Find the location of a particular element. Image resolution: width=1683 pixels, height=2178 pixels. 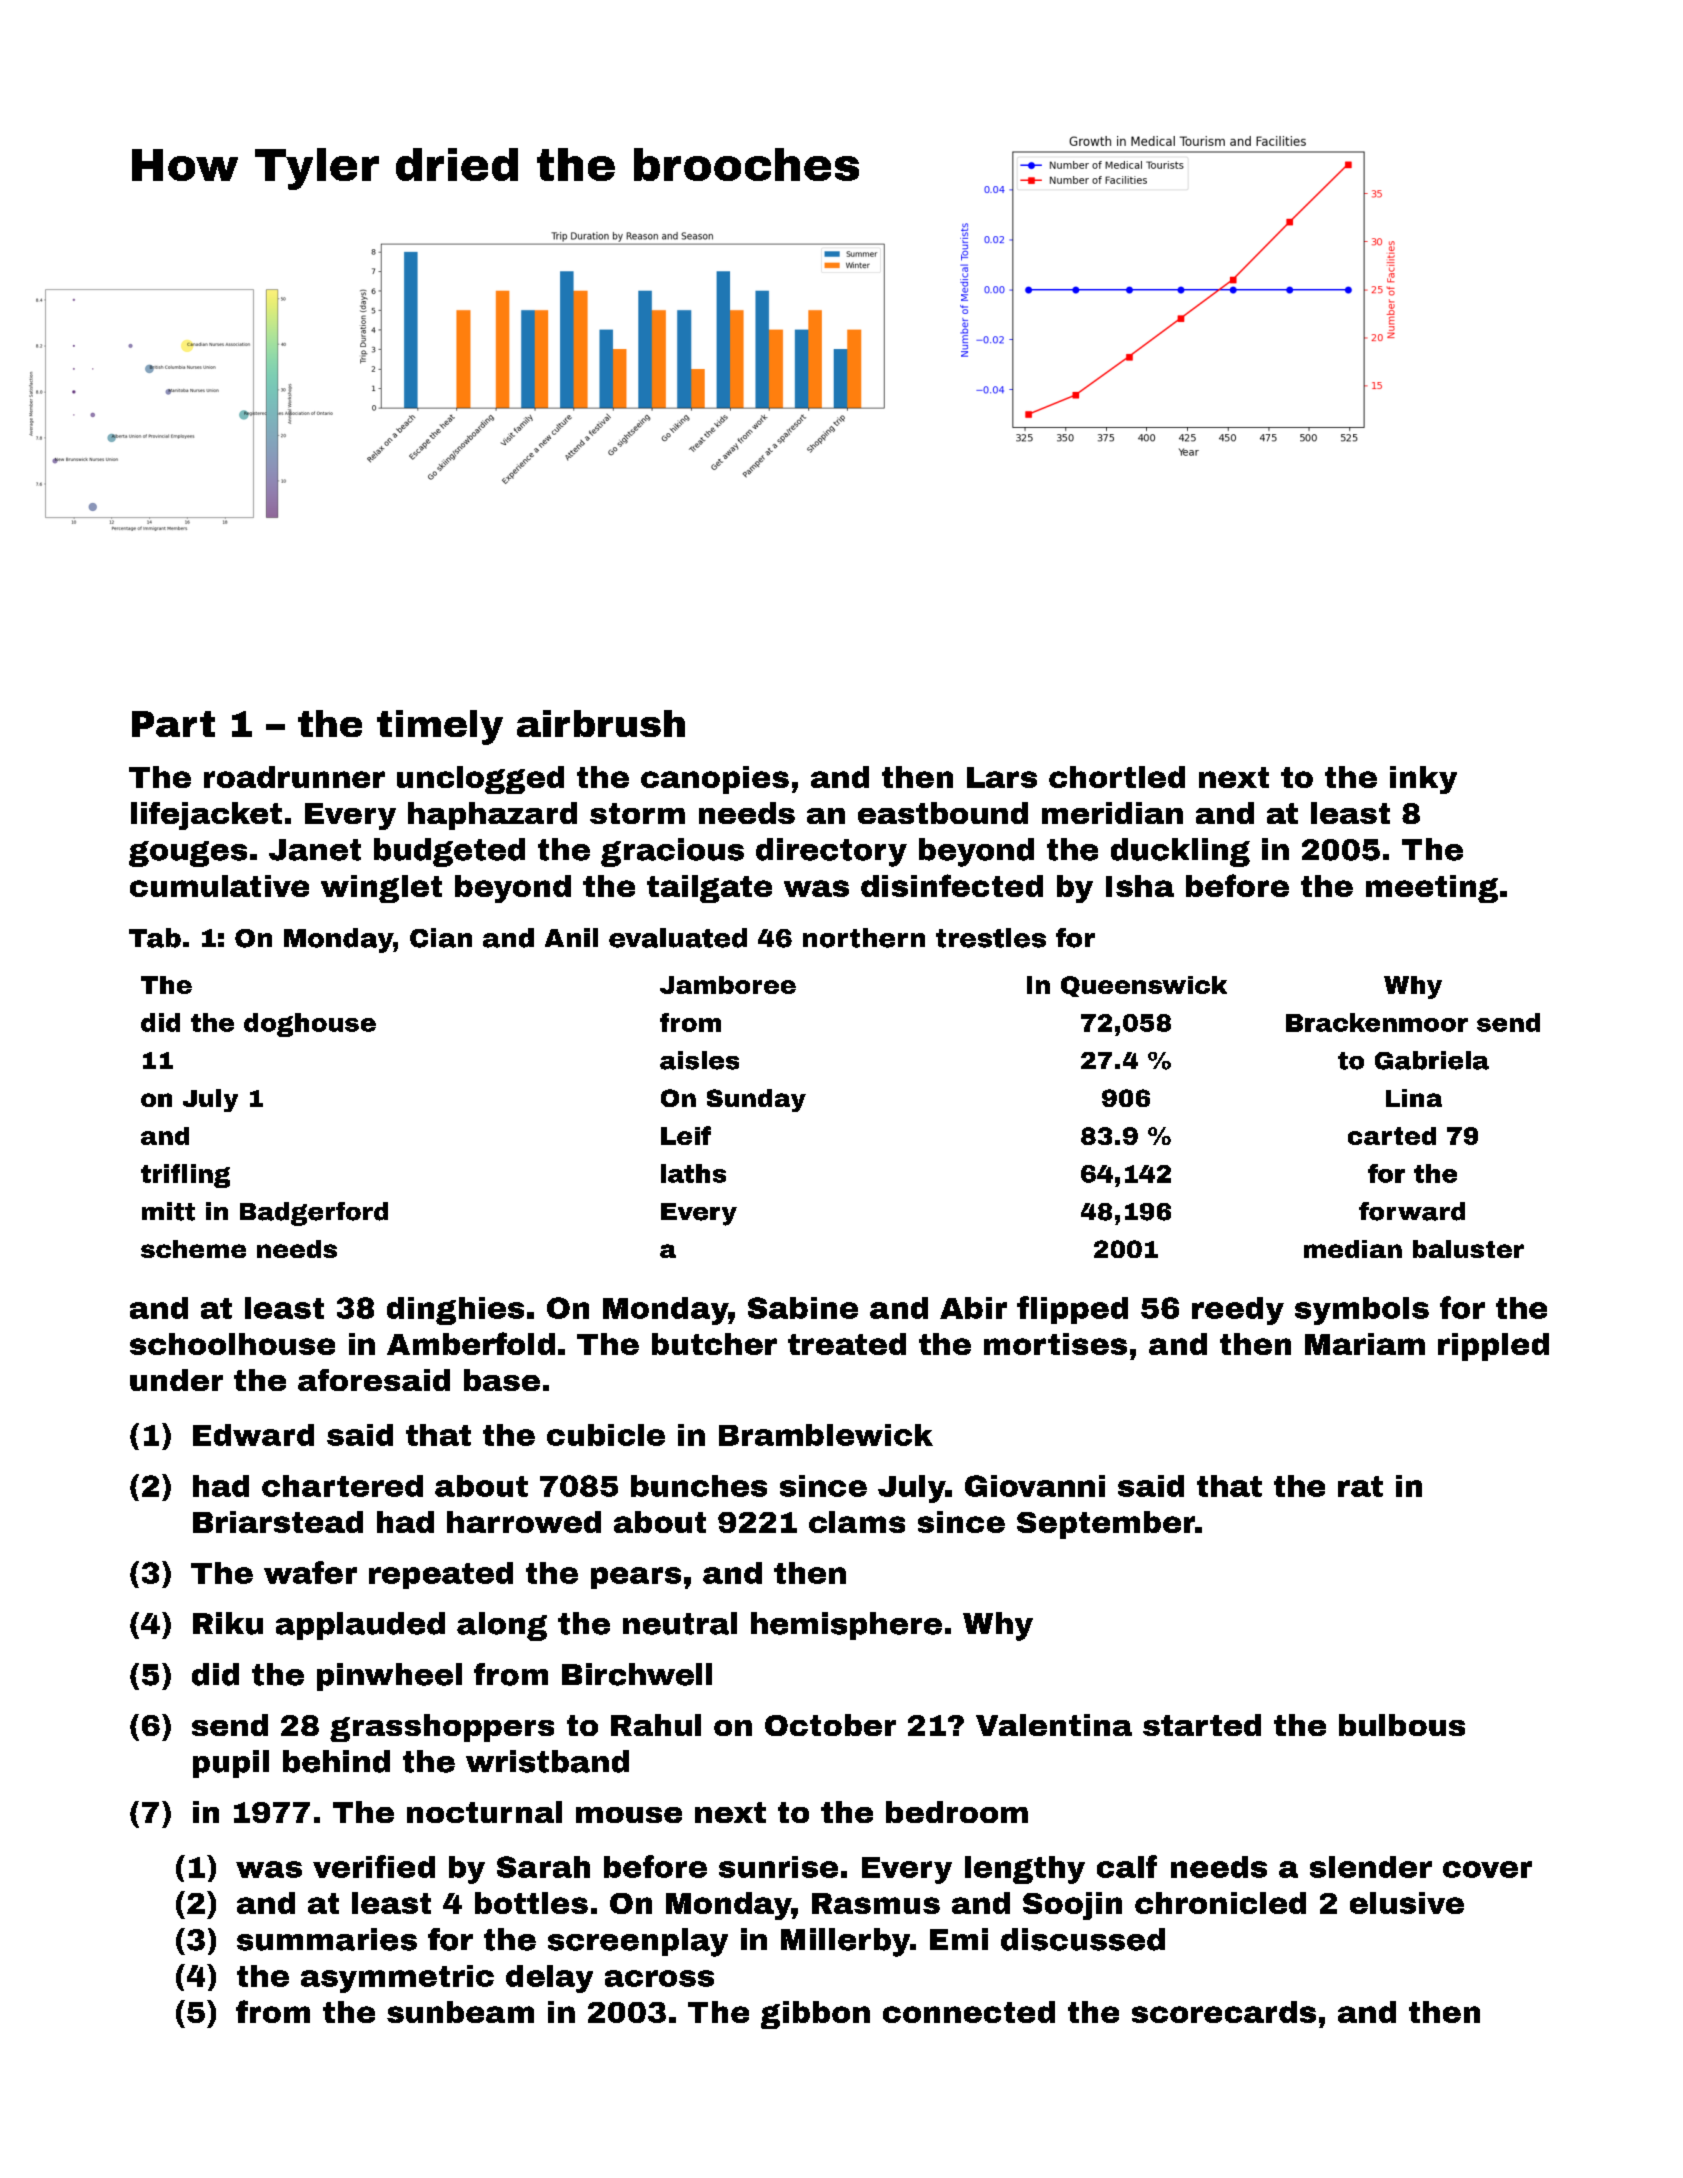

started is located at coordinates (1202, 1725).
